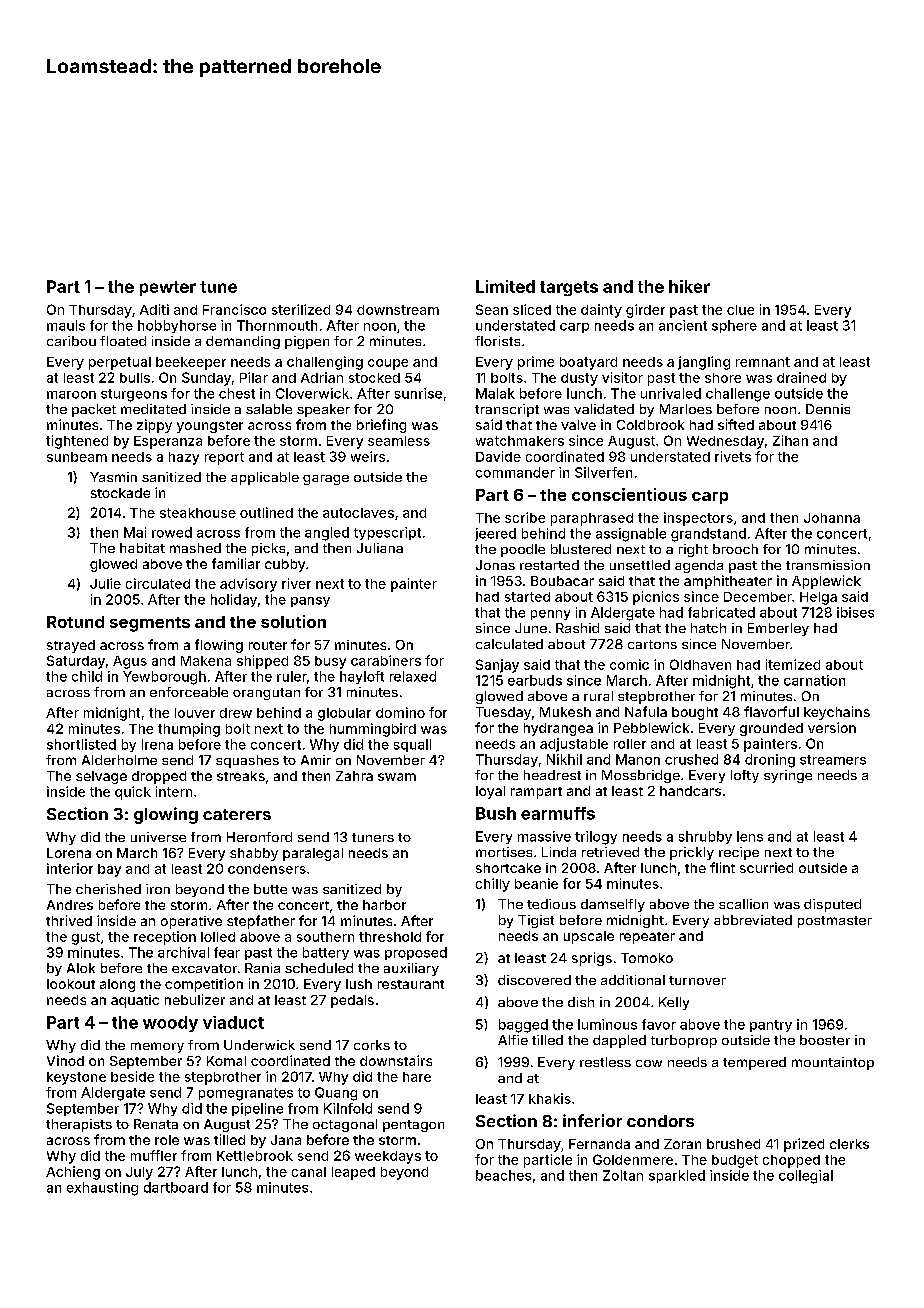  What do you see at coordinates (254, 854) in the page?
I see `shabby` at bounding box center [254, 854].
